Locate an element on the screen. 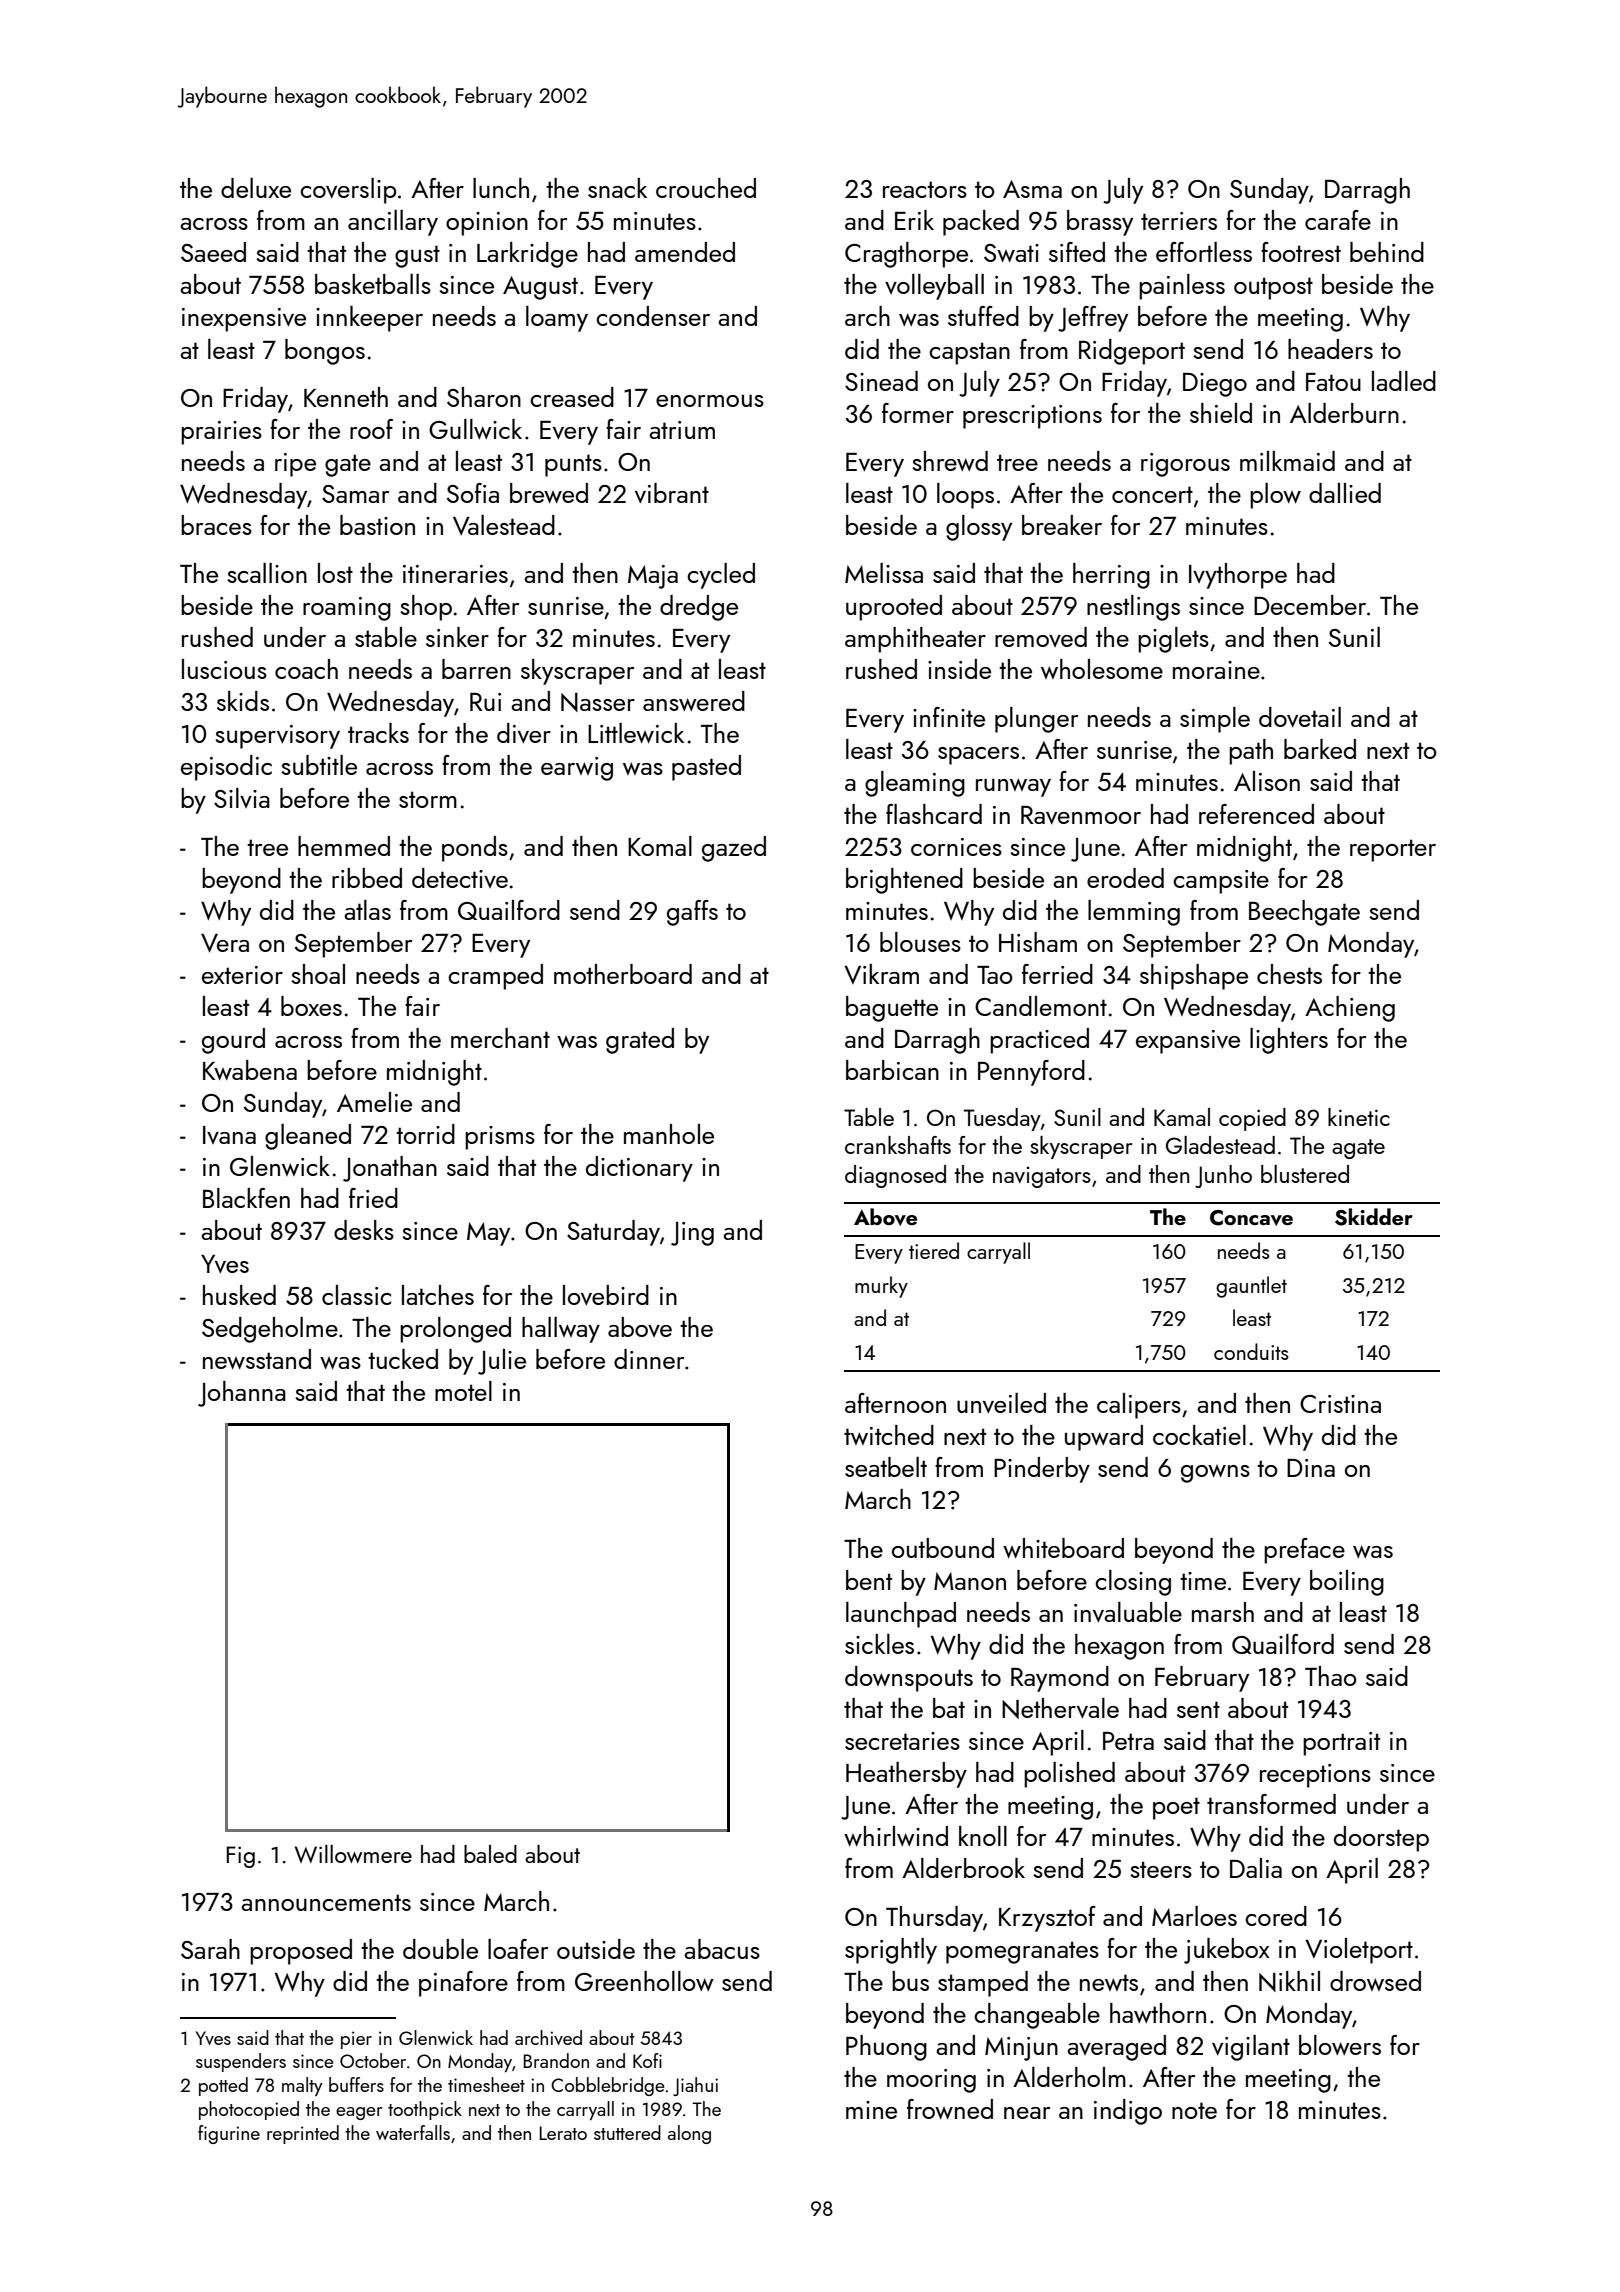  bent is located at coordinates (869, 1580).
